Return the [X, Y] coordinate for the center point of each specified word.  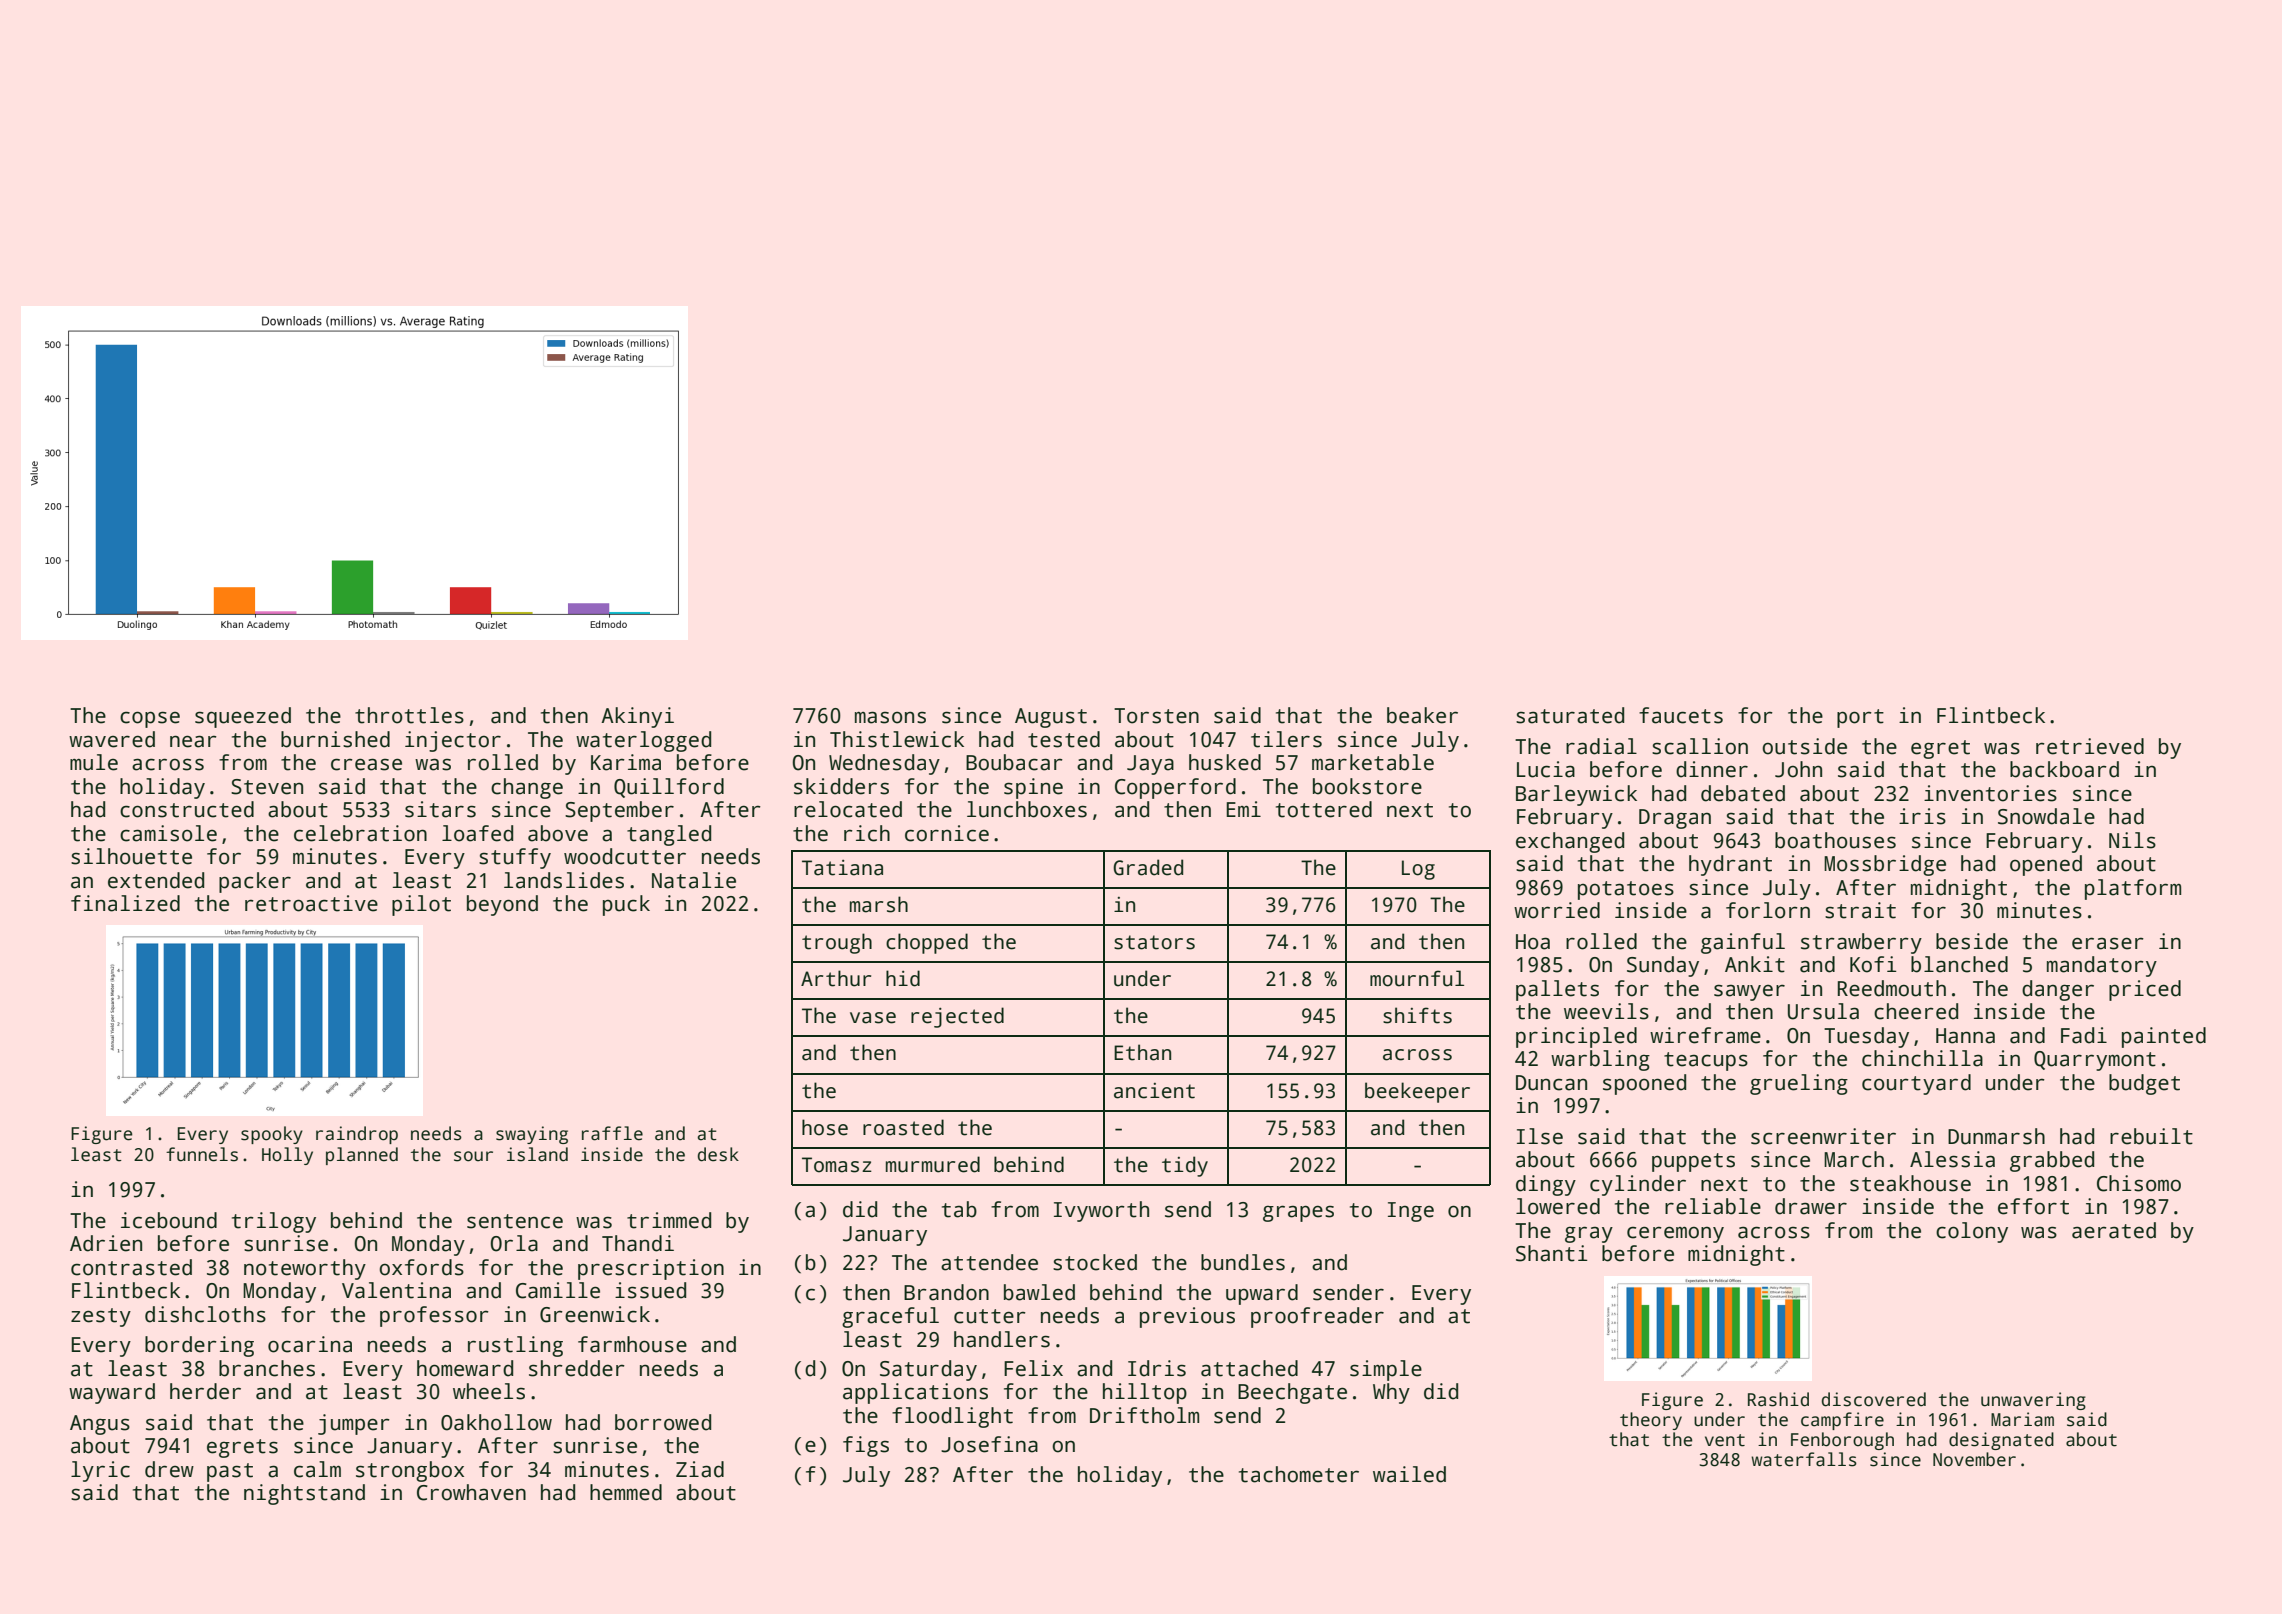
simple [1386, 1370]
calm [317, 1469]
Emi [1243, 809]
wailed [1409, 1474]
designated [2001, 1441]
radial [1601, 746]
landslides [564, 880]
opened [2046, 865]
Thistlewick [897, 739]
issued [650, 1290]
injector [453, 741]
